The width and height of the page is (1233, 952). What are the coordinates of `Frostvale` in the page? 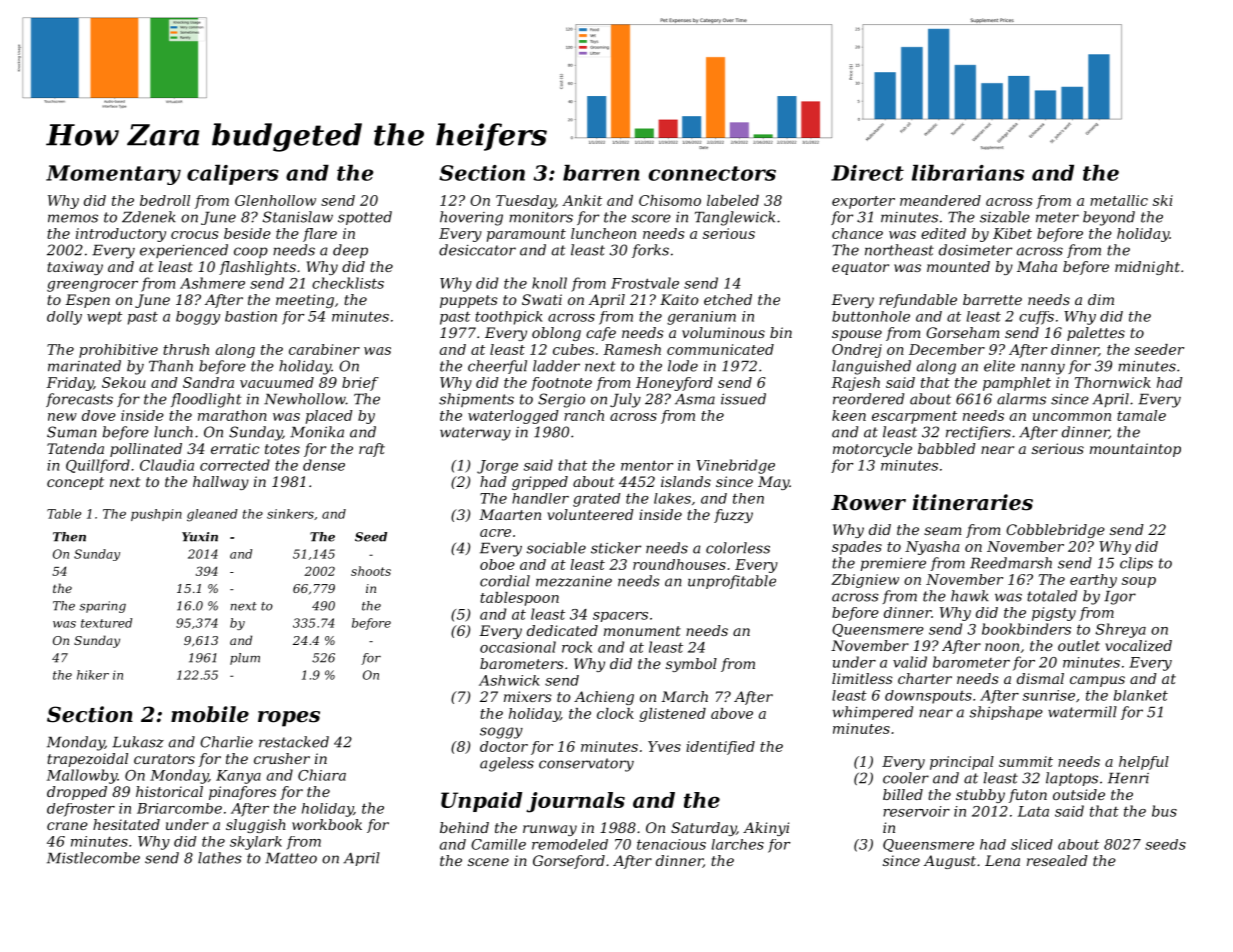 It's located at (645, 283).
